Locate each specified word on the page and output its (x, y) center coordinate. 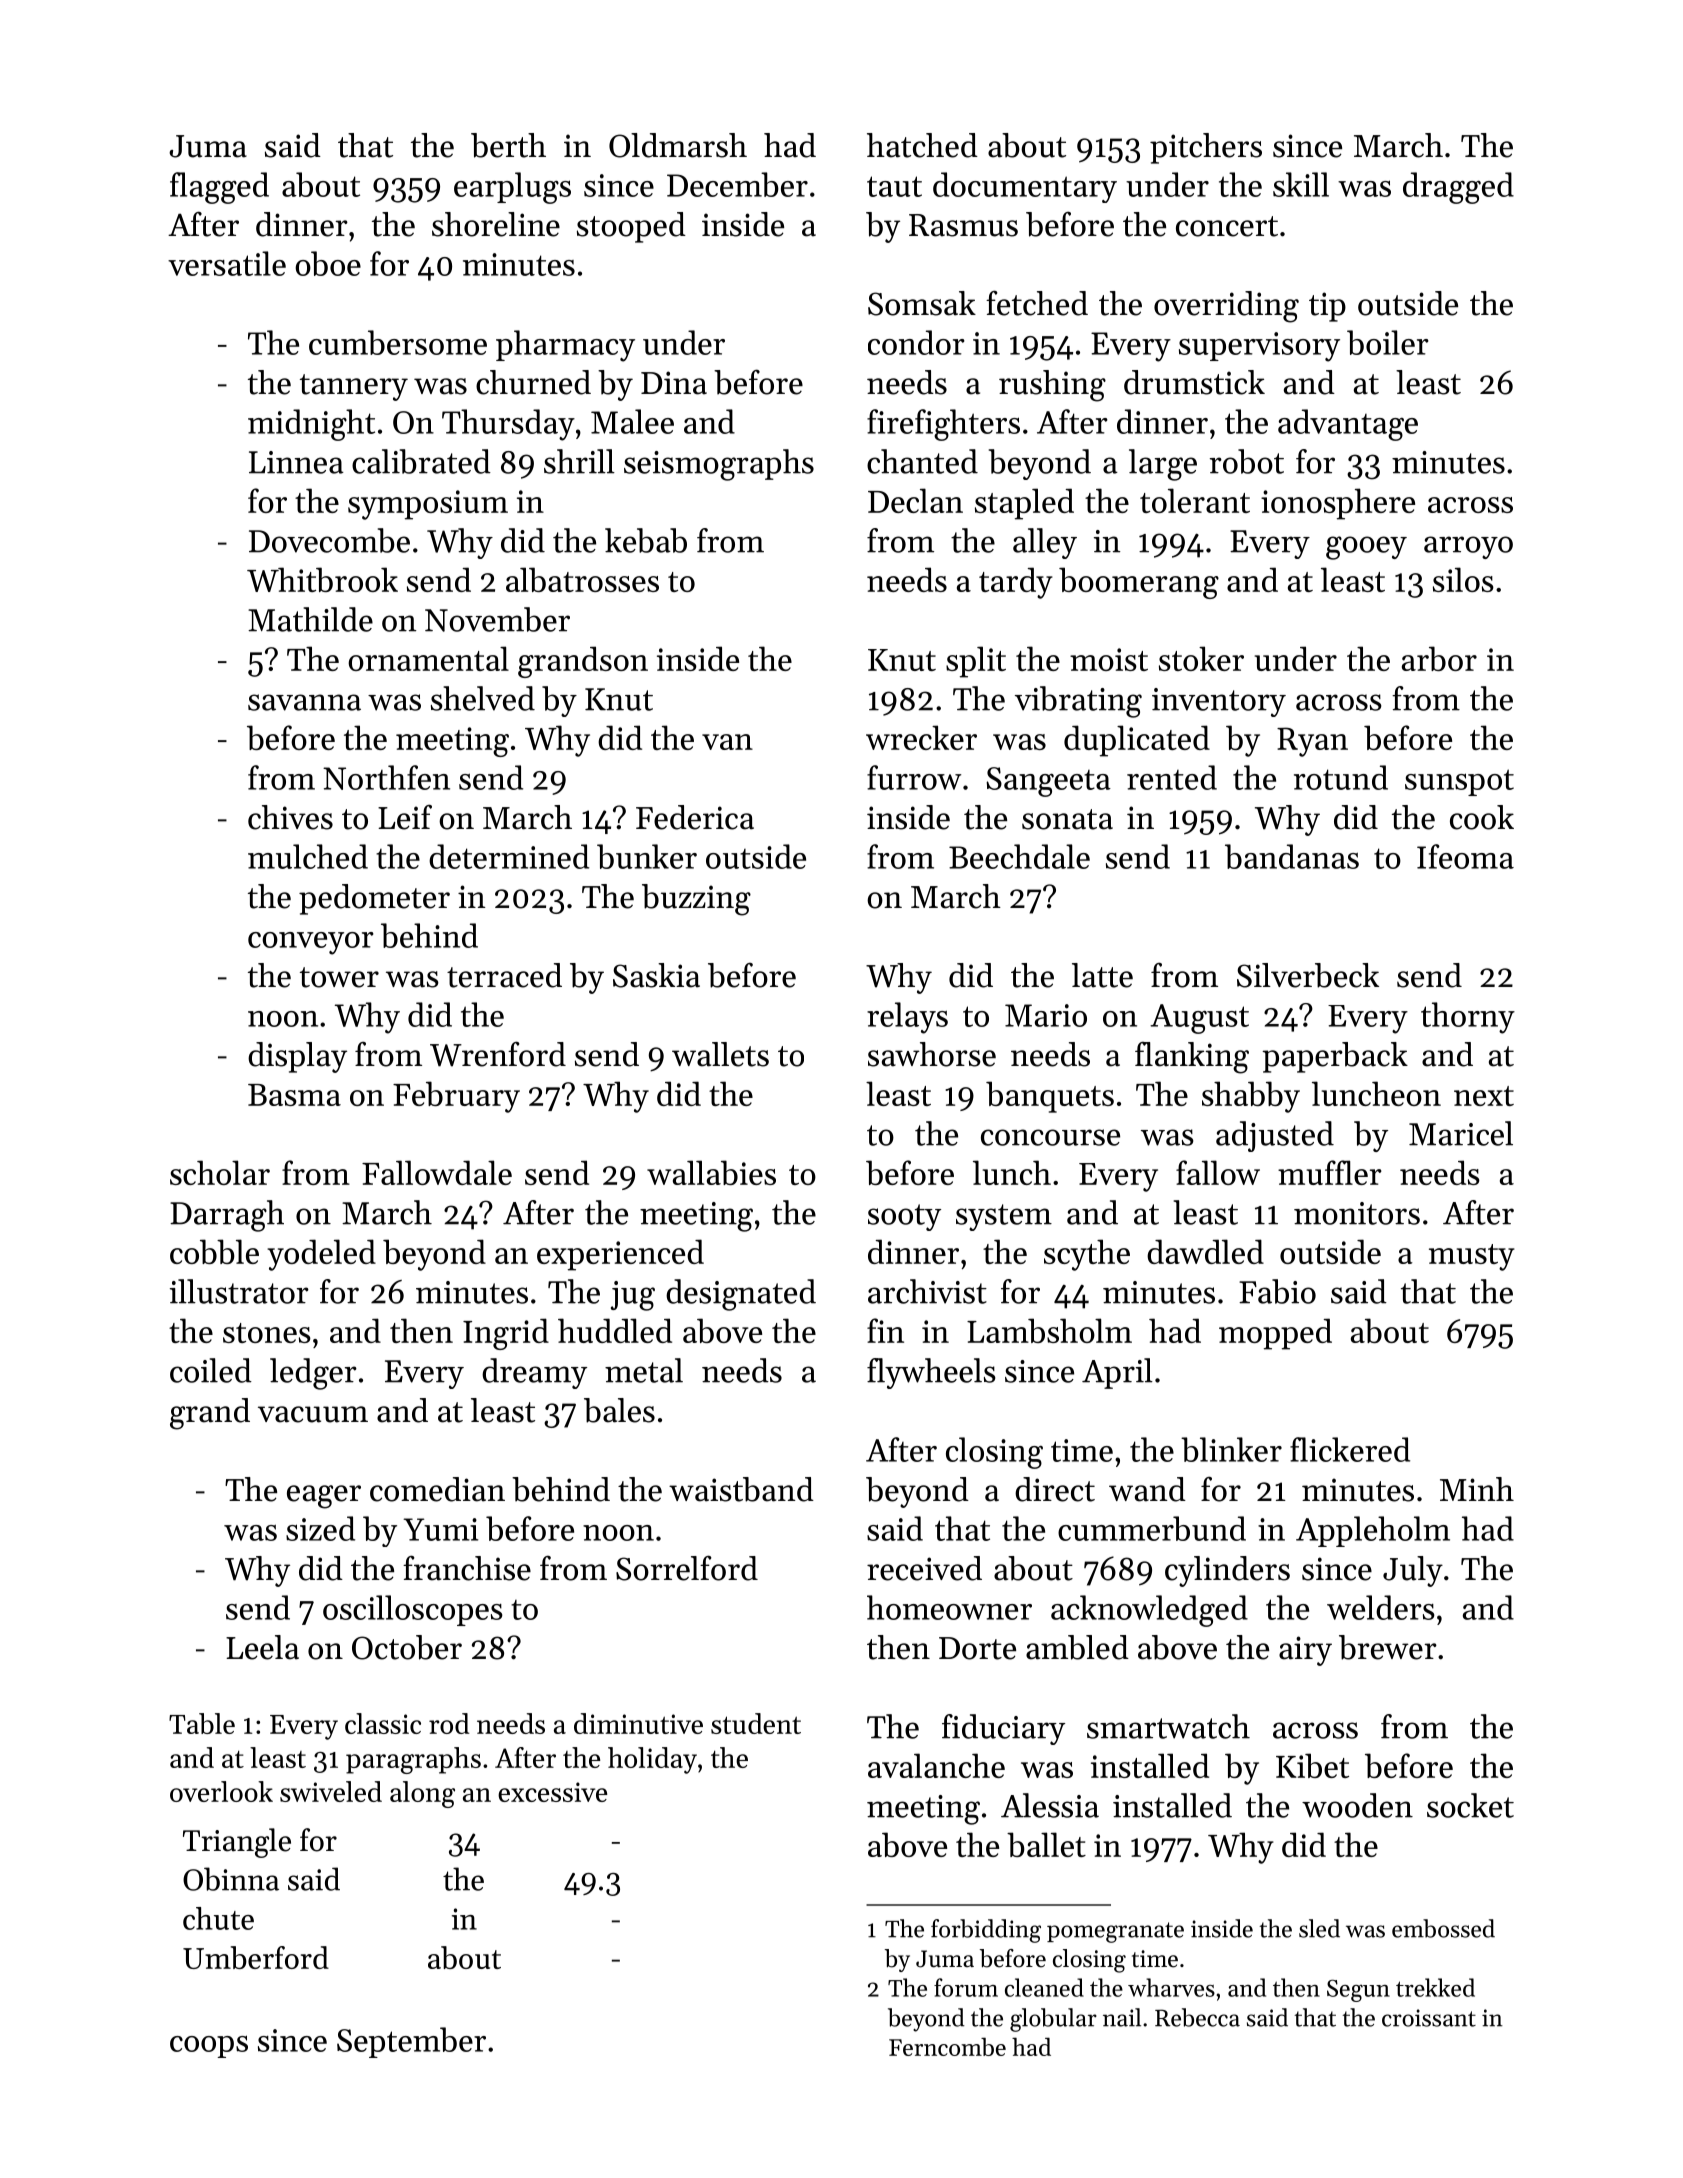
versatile (227, 263)
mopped (1275, 1334)
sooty (904, 1217)
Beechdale (1019, 856)
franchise (467, 1568)
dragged (1458, 188)
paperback (1335, 1057)
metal (644, 1370)
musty (1472, 1257)
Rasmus (963, 225)
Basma (294, 1095)
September (411, 2042)
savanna (304, 702)
